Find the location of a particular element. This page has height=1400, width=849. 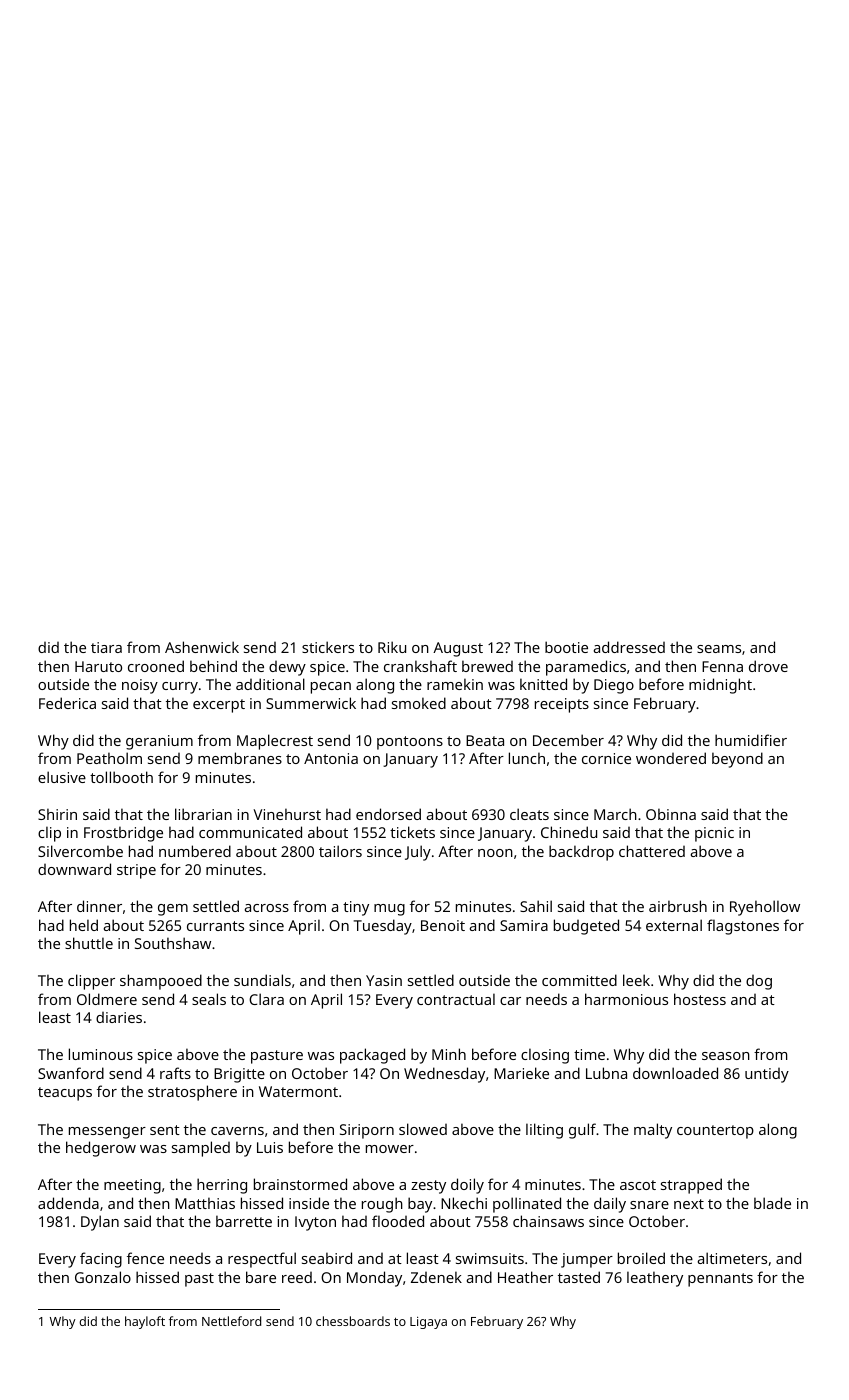

hayloft is located at coordinates (145, 1322).
